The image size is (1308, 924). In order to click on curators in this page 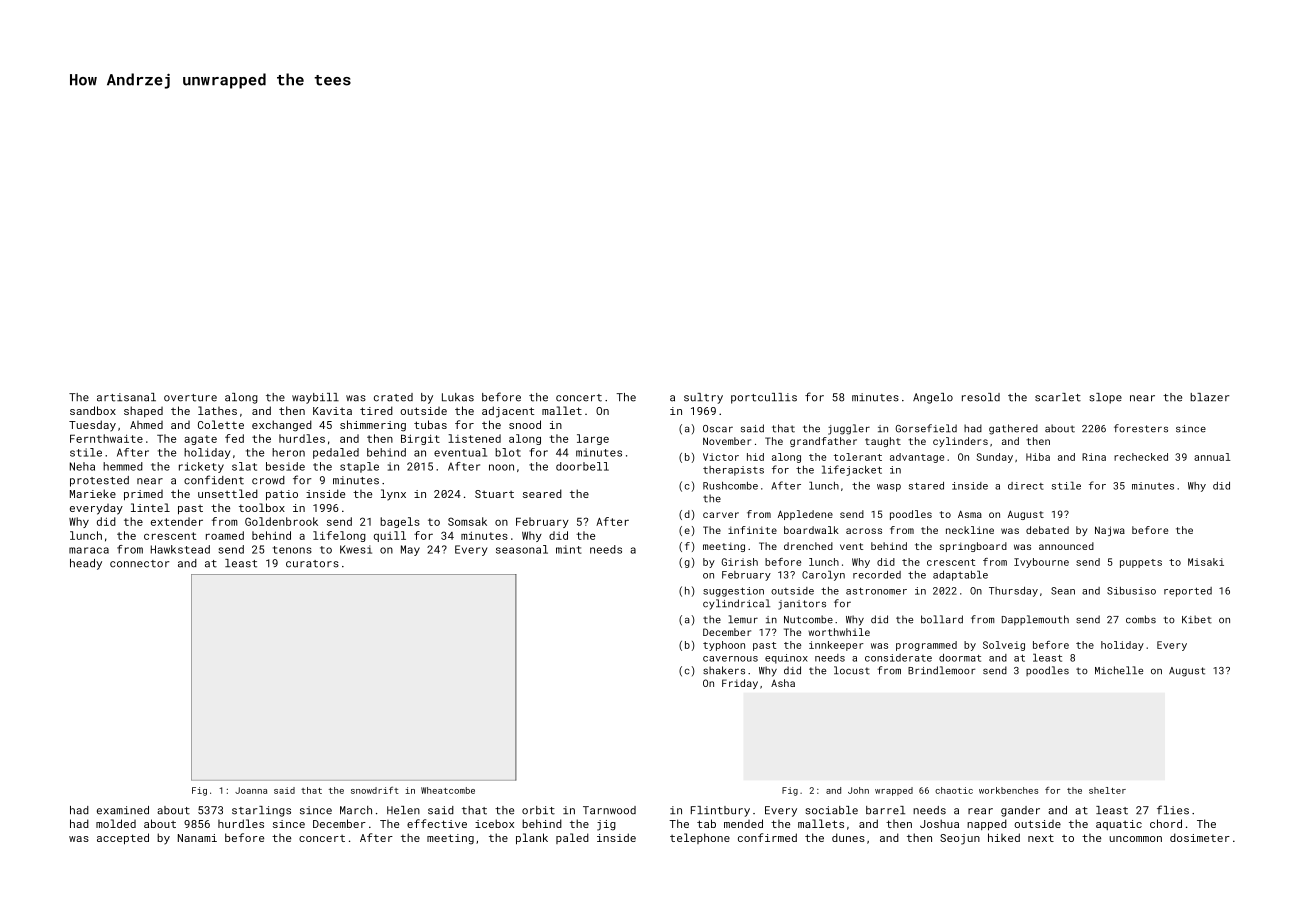, I will do `click(312, 564)`.
